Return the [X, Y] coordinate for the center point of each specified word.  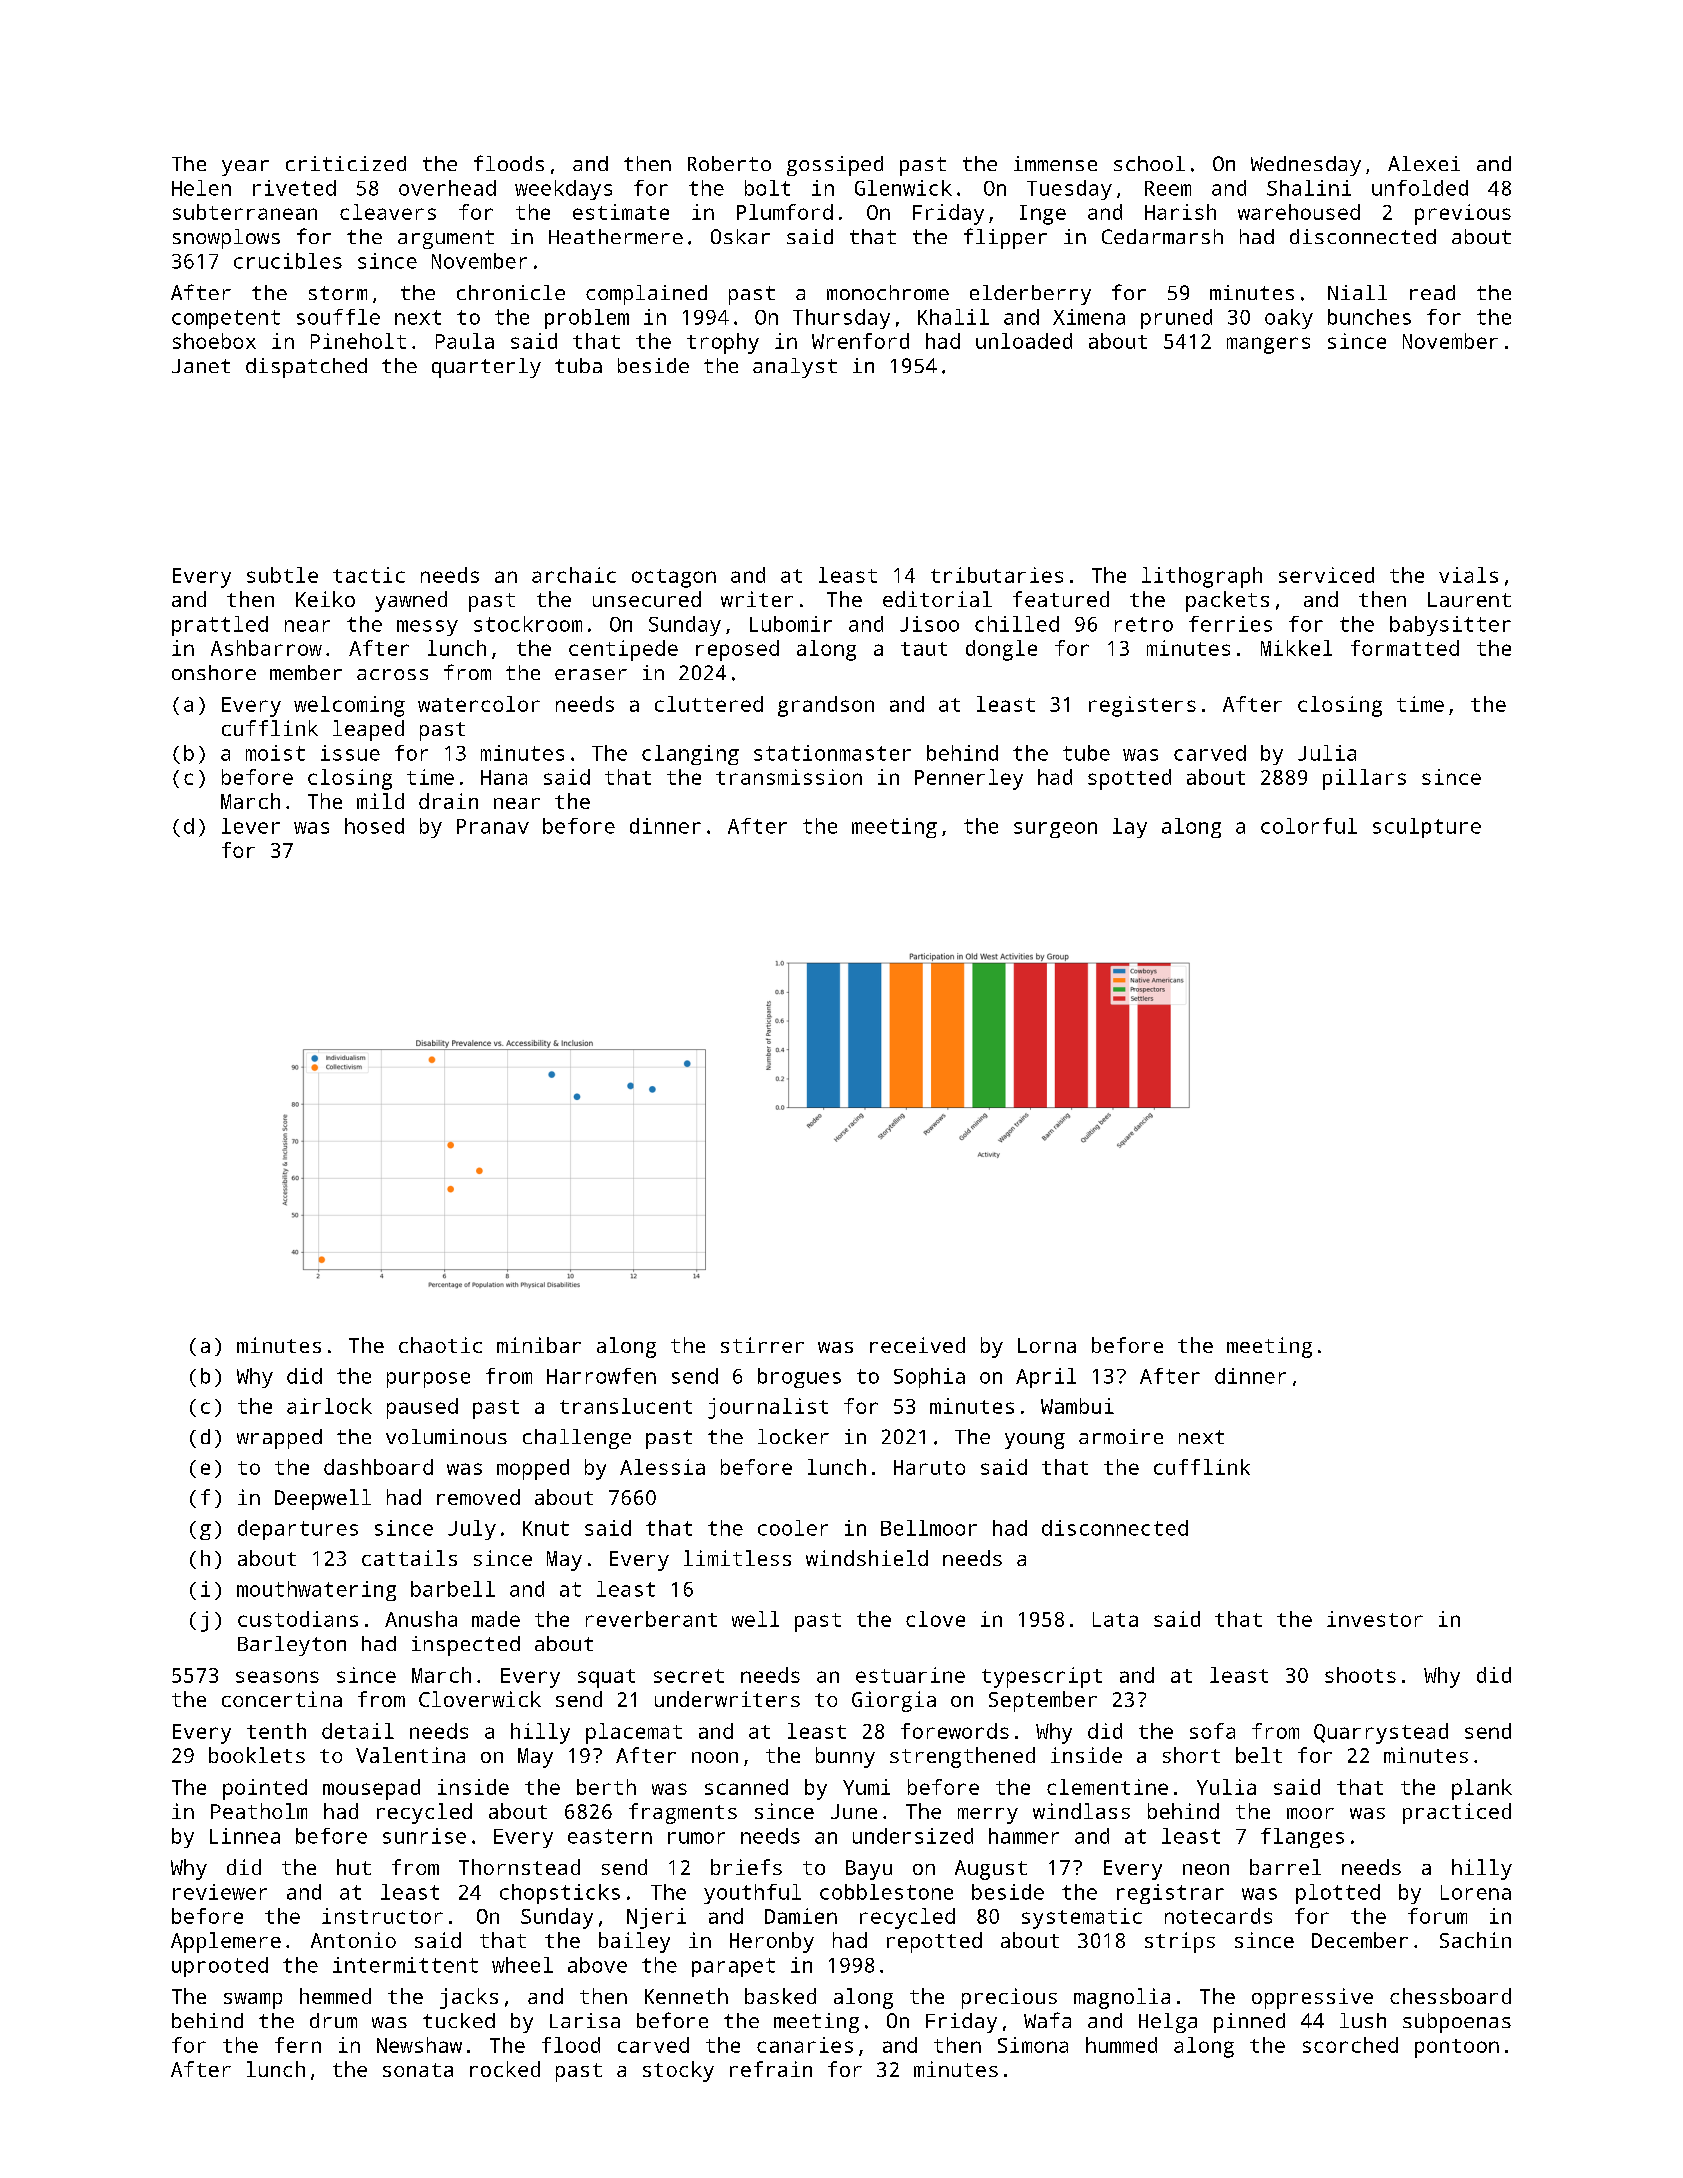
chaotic [440, 1345]
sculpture [1427, 828]
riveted [294, 188]
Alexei [1424, 163]
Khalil [953, 317]
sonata [418, 2070]
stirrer [762, 1345]
